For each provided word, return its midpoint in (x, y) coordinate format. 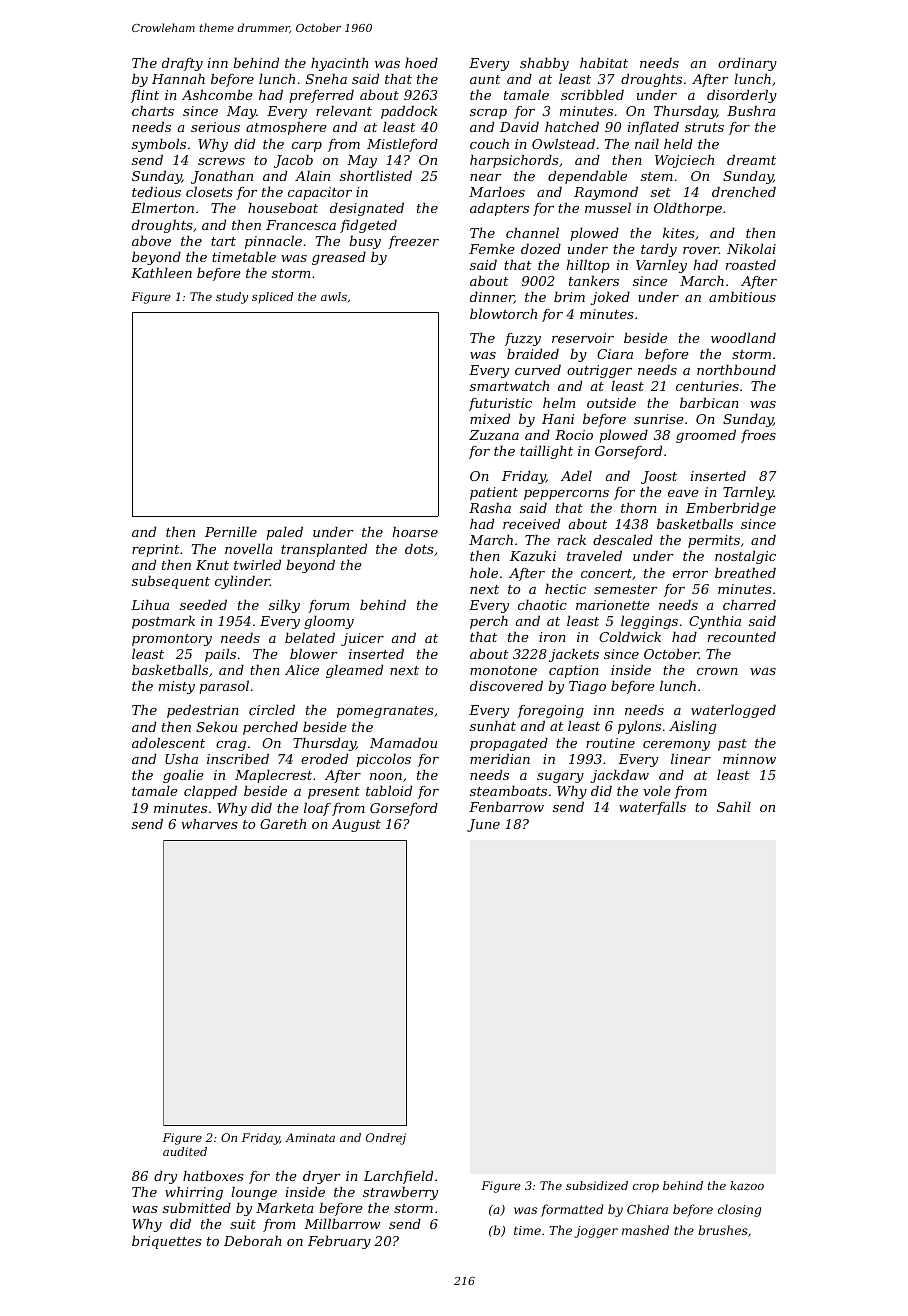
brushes (723, 1230)
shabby (544, 64)
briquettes (167, 1242)
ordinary (747, 64)
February (339, 1242)
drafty (182, 64)
